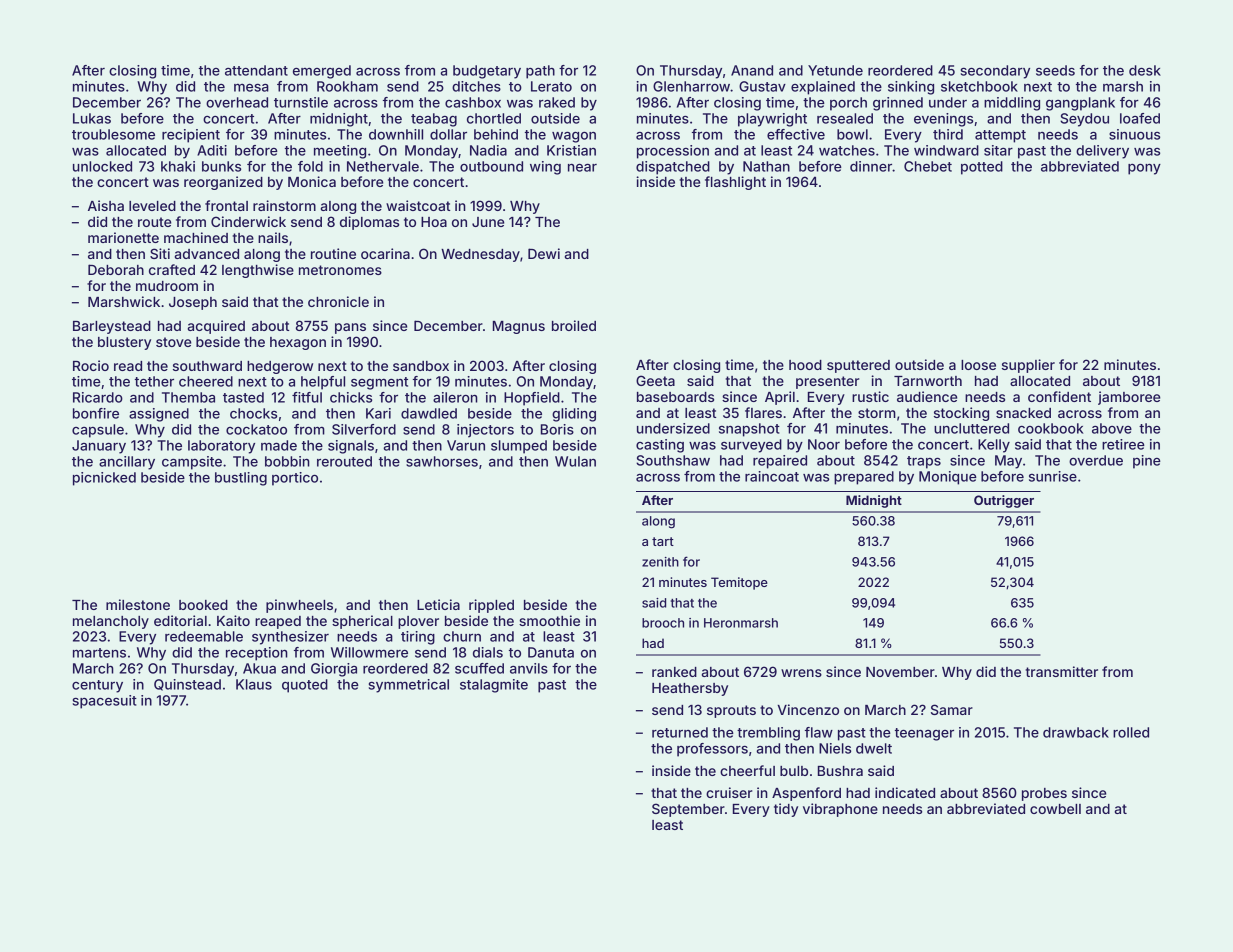 Image resolution: width=1233 pixels, height=952 pixels. What do you see at coordinates (322, 72) in the page?
I see `emerged` at bounding box center [322, 72].
